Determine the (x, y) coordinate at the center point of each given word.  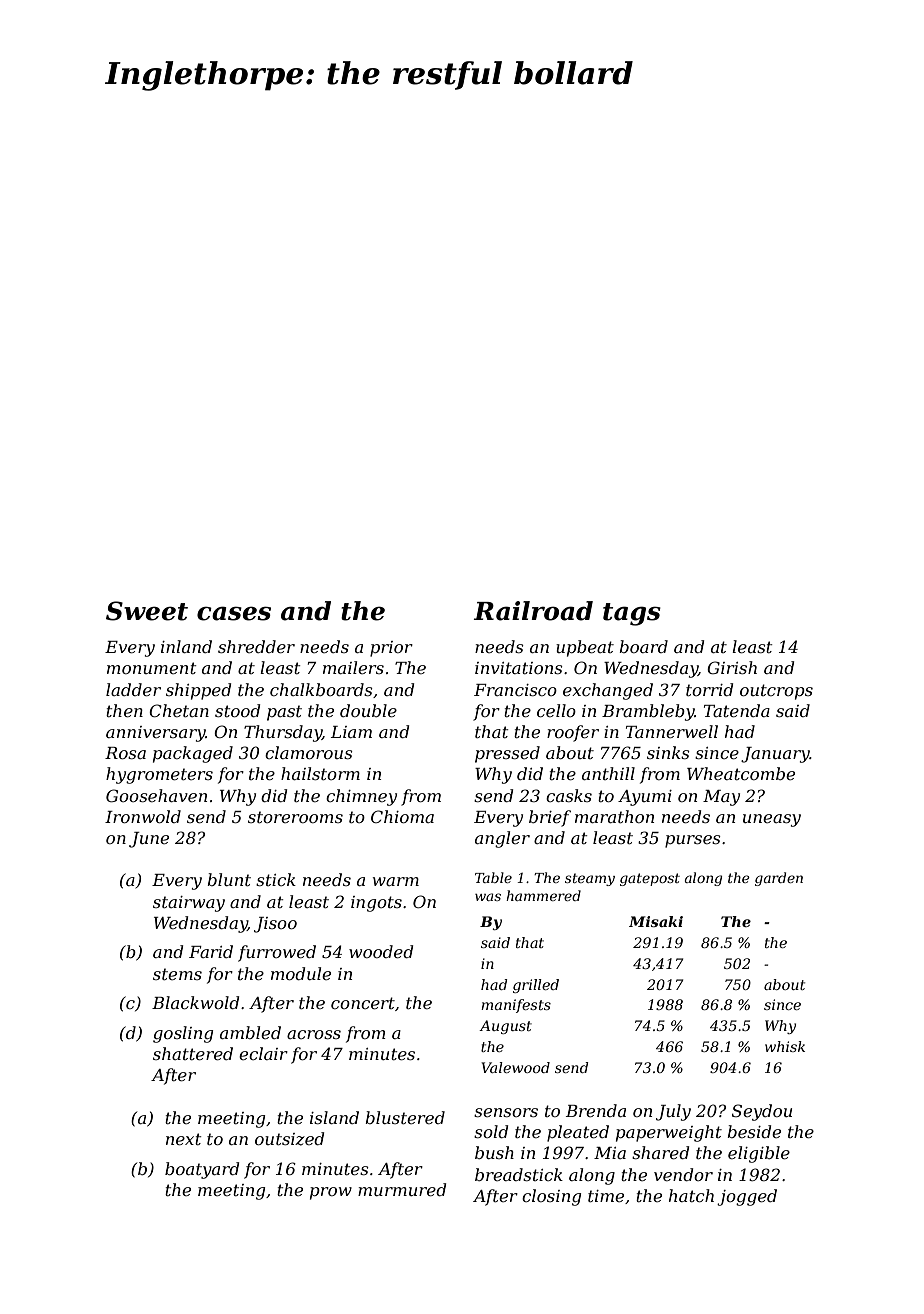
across (314, 1034)
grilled (536, 986)
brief (550, 818)
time (606, 1196)
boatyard (202, 1170)
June (149, 840)
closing (551, 1197)
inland (186, 646)
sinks (668, 752)
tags (632, 614)
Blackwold (195, 1002)
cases (234, 613)
